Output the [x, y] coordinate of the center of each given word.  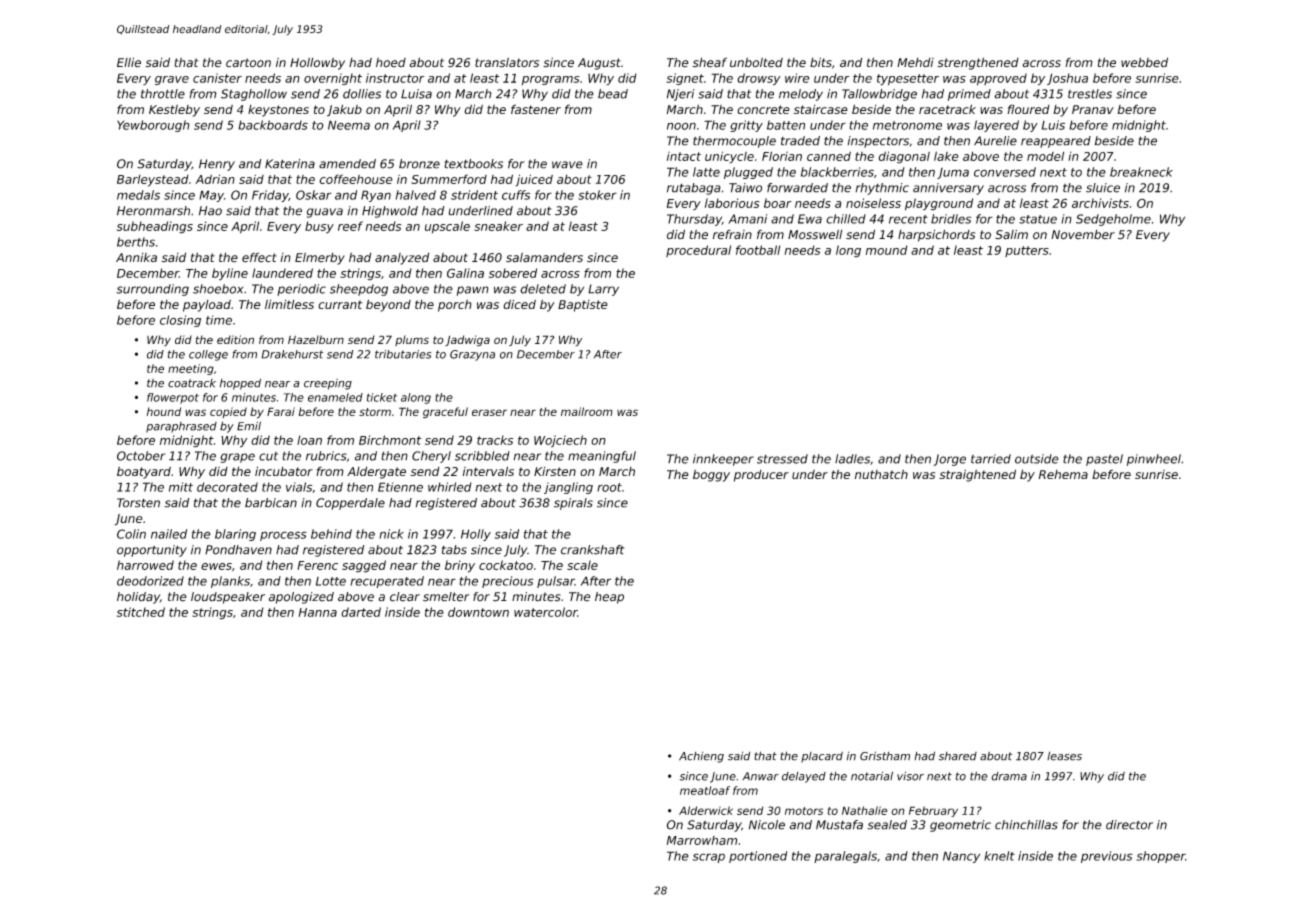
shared [958, 756]
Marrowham [702, 840]
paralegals [845, 857]
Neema [349, 125]
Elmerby [320, 259]
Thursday [694, 220]
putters [1027, 251]
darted [361, 612]
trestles [1090, 94]
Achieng [701, 757]
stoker [597, 195]
